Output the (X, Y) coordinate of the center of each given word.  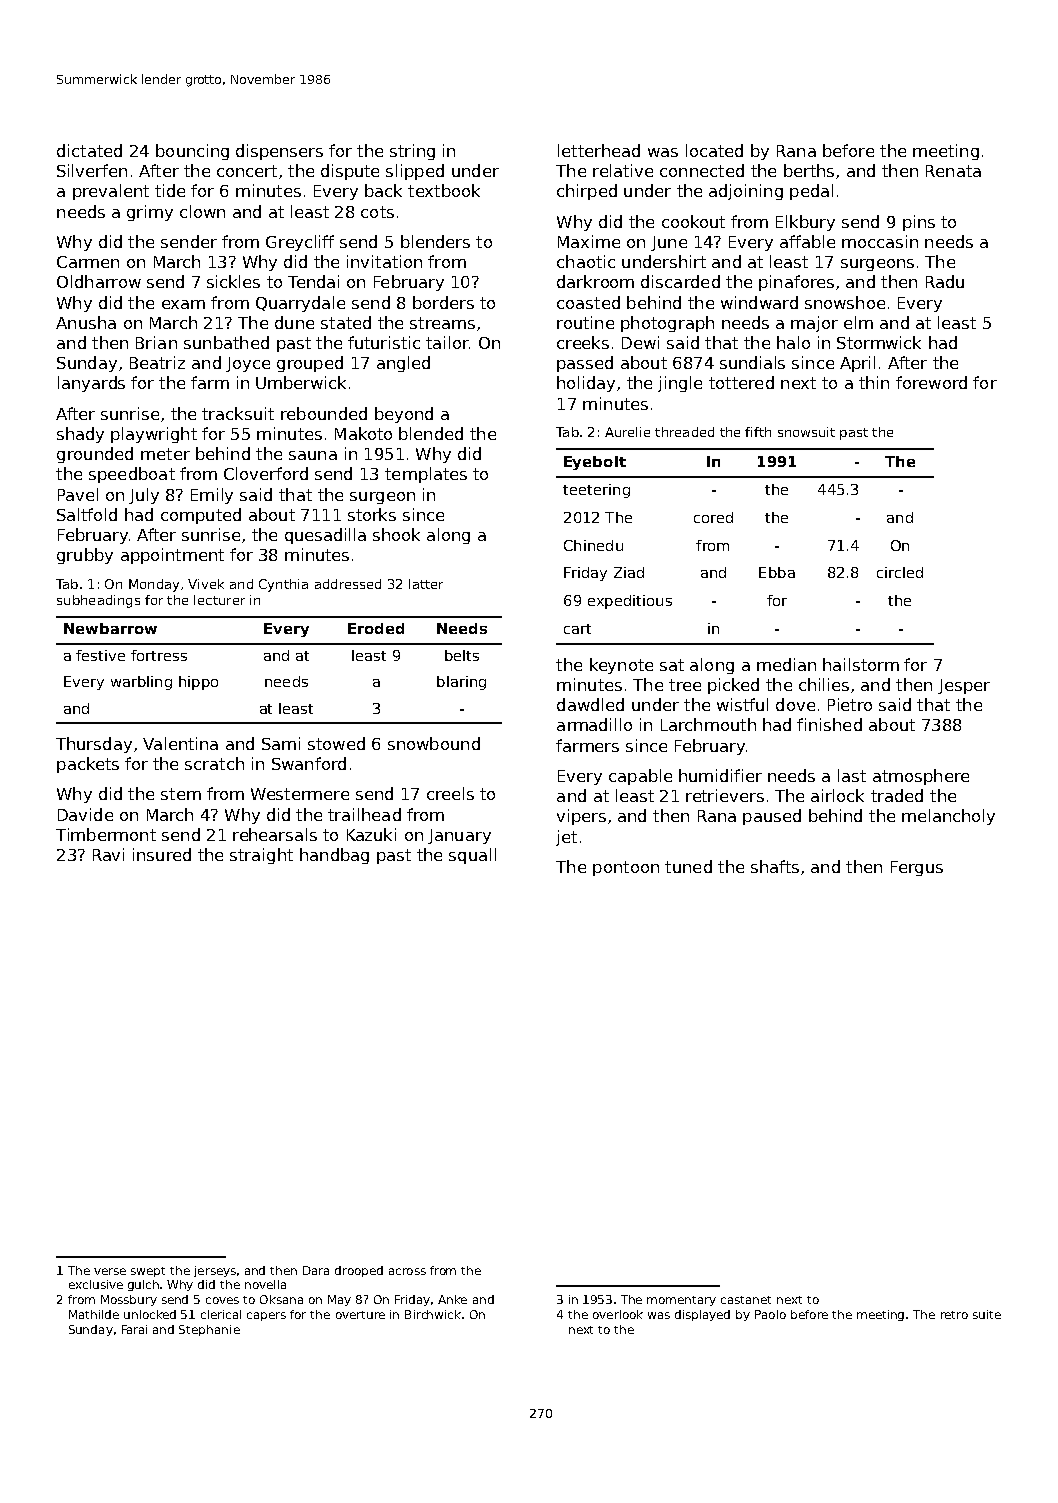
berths (809, 170)
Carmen (88, 262)
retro (954, 1315)
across (407, 1271)
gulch (143, 1285)
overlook (618, 1314)
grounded (95, 455)
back (383, 190)
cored (713, 517)
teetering (596, 491)
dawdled (590, 704)
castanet (746, 1300)
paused (772, 817)
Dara (316, 1270)
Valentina (180, 743)
